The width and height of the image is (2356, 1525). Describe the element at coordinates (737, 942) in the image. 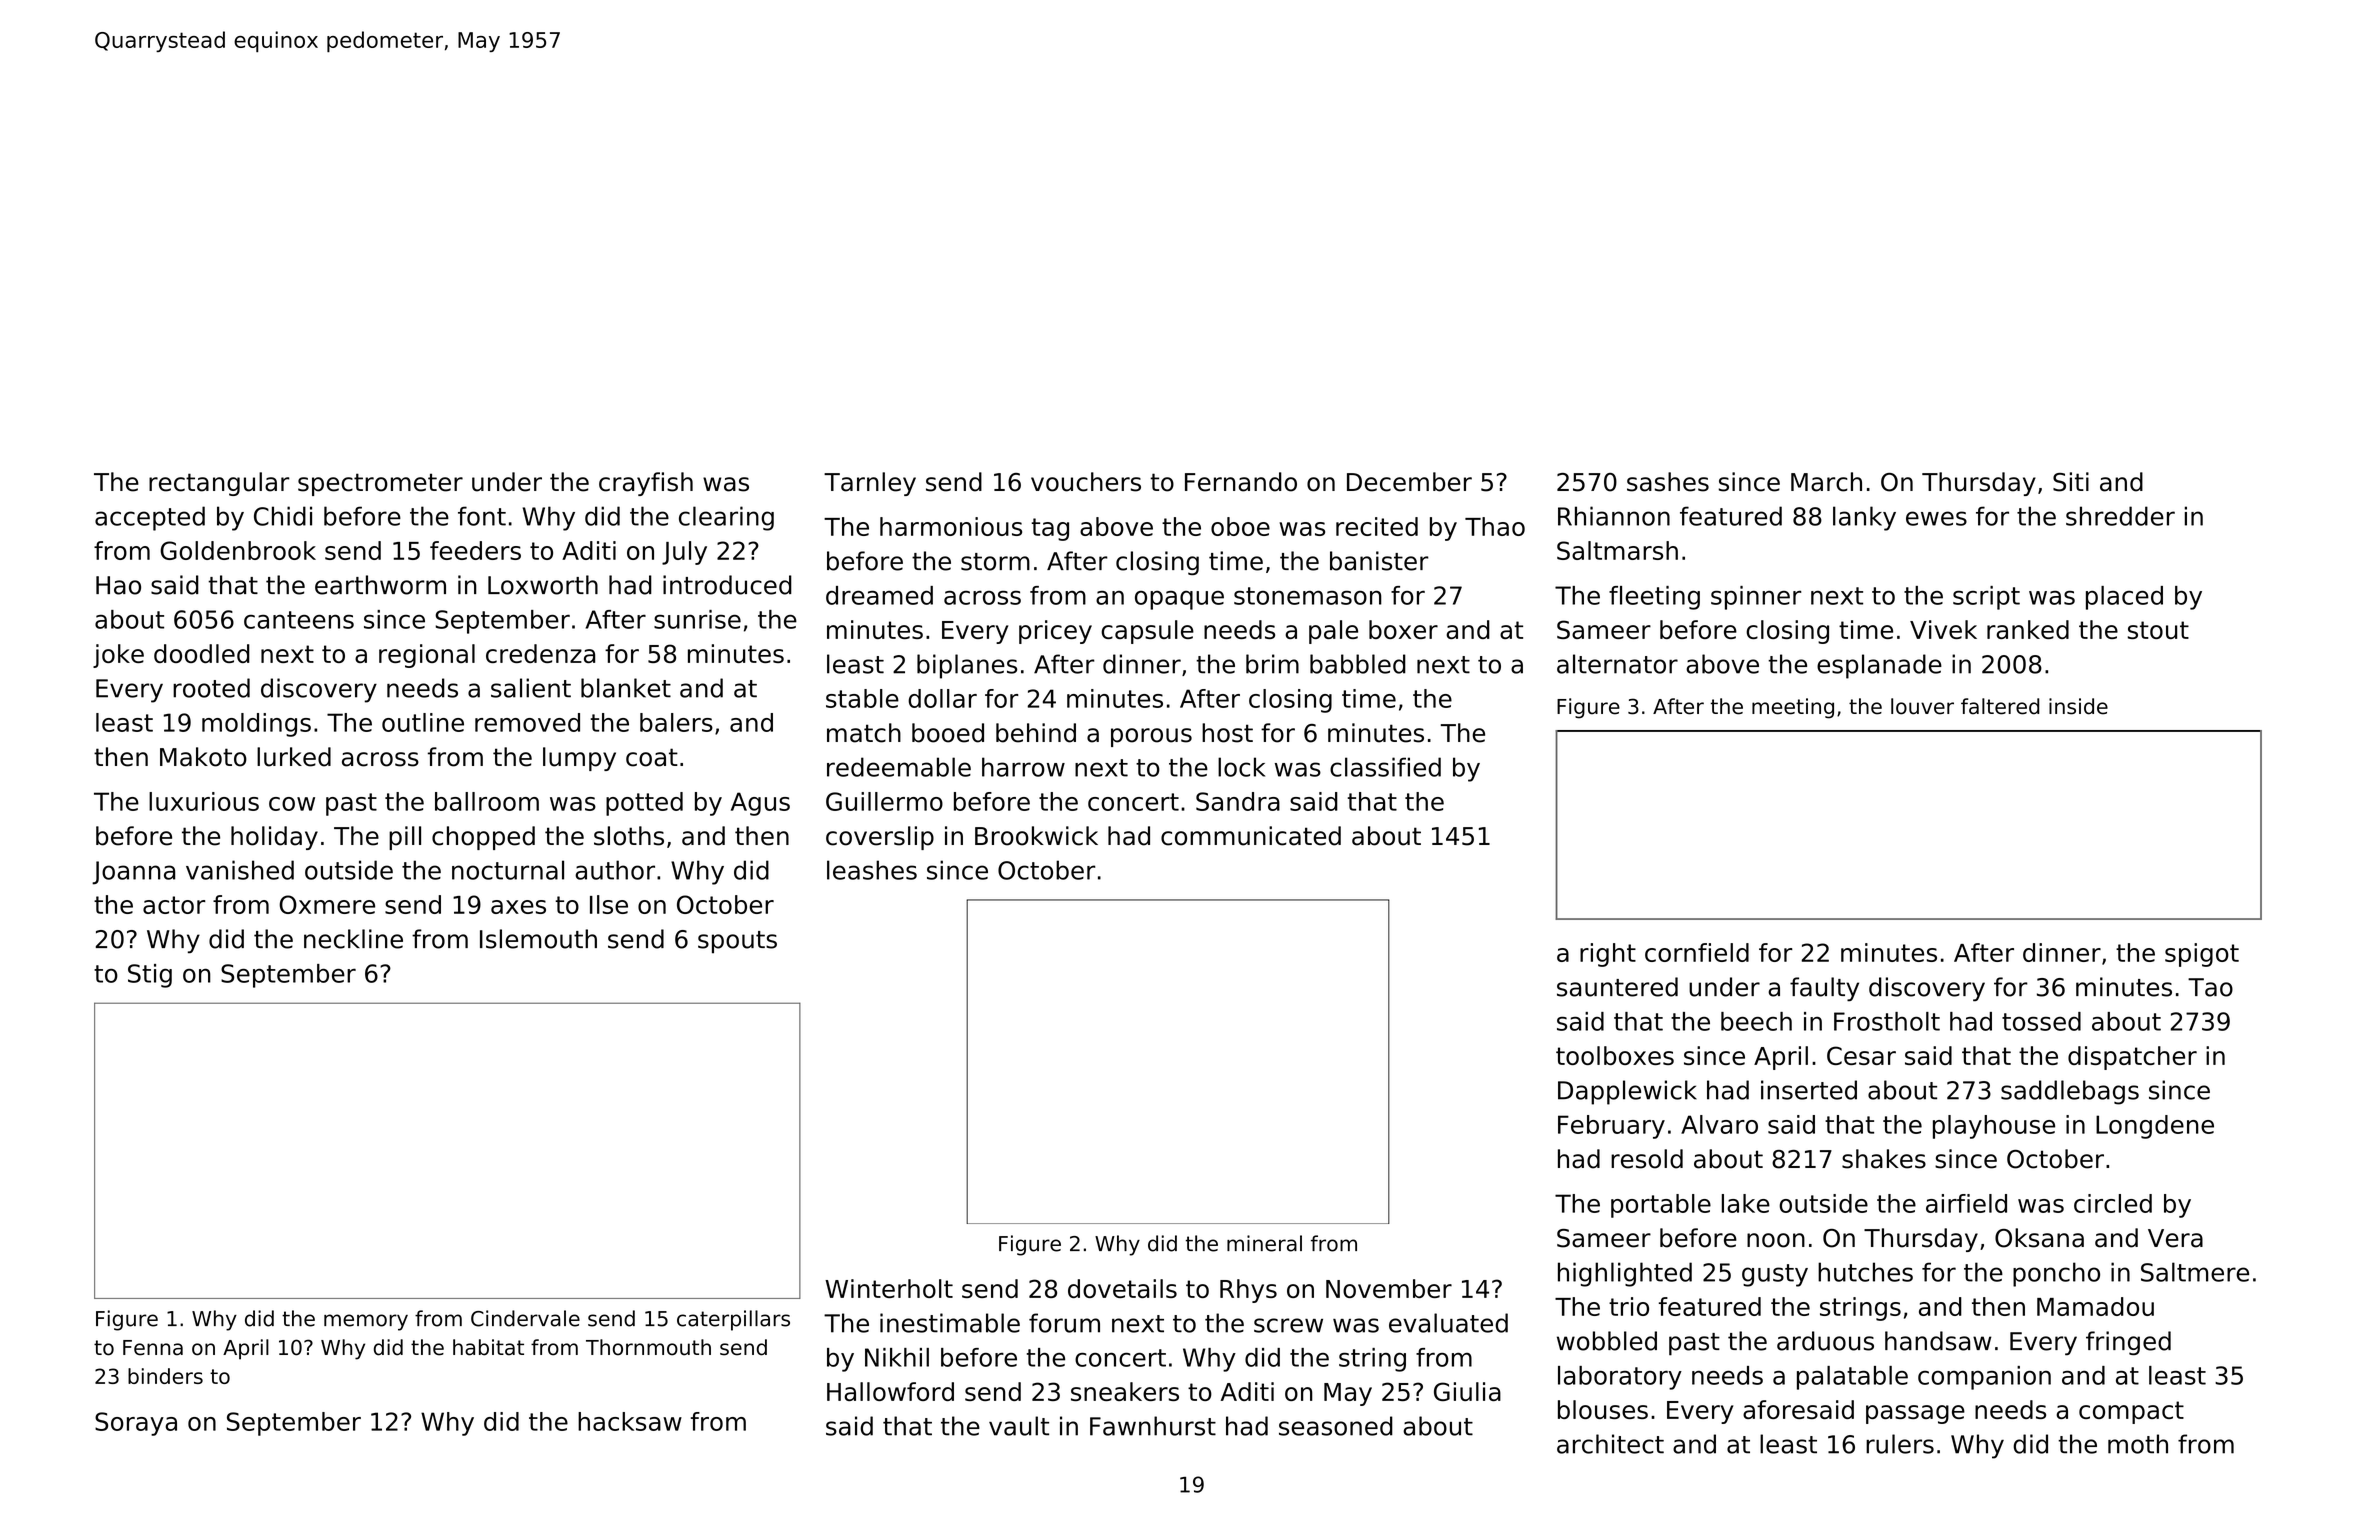

I see `spouts` at that location.
